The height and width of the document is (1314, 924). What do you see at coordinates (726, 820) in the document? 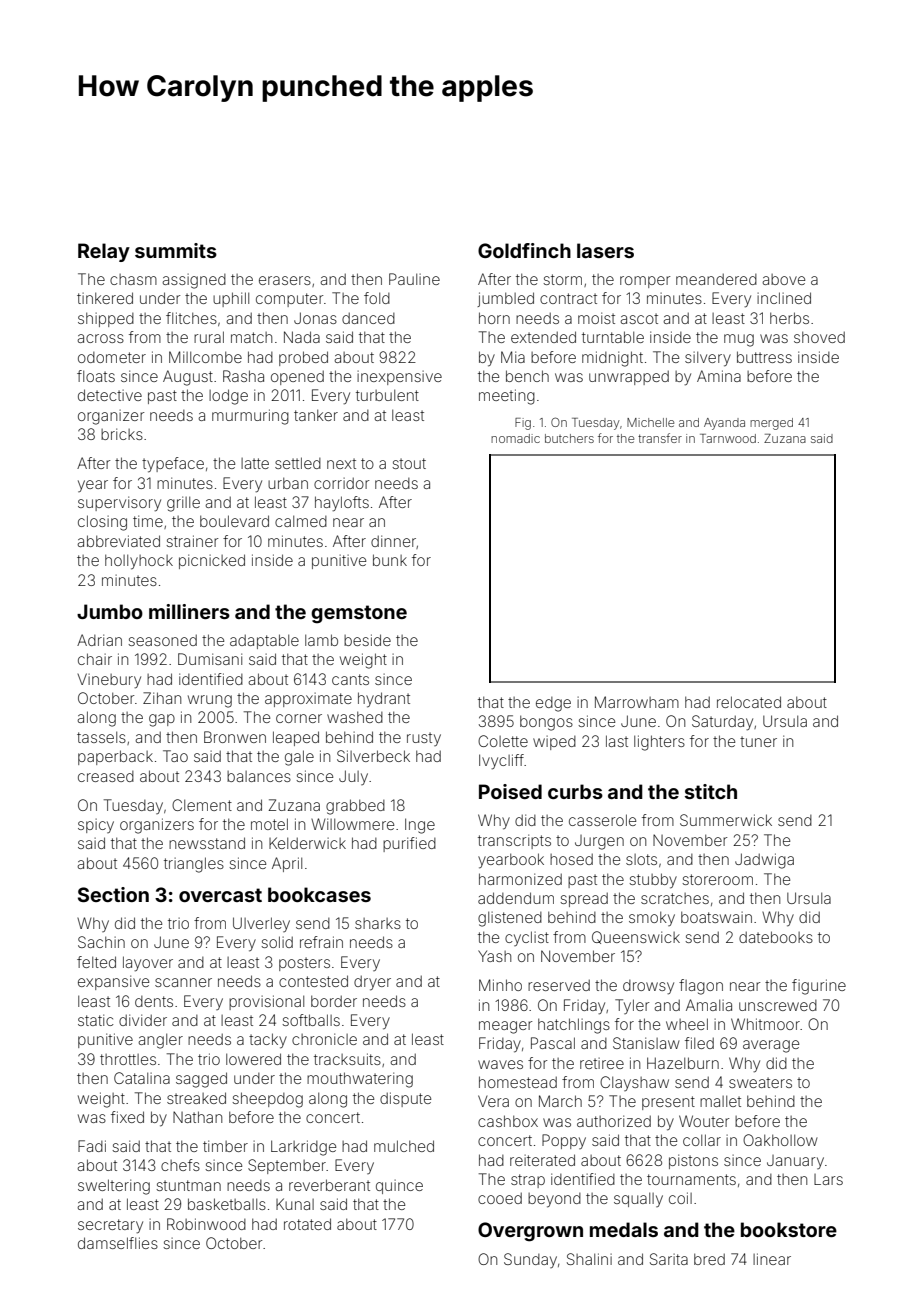
I see `Summerwick` at bounding box center [726, 820].
